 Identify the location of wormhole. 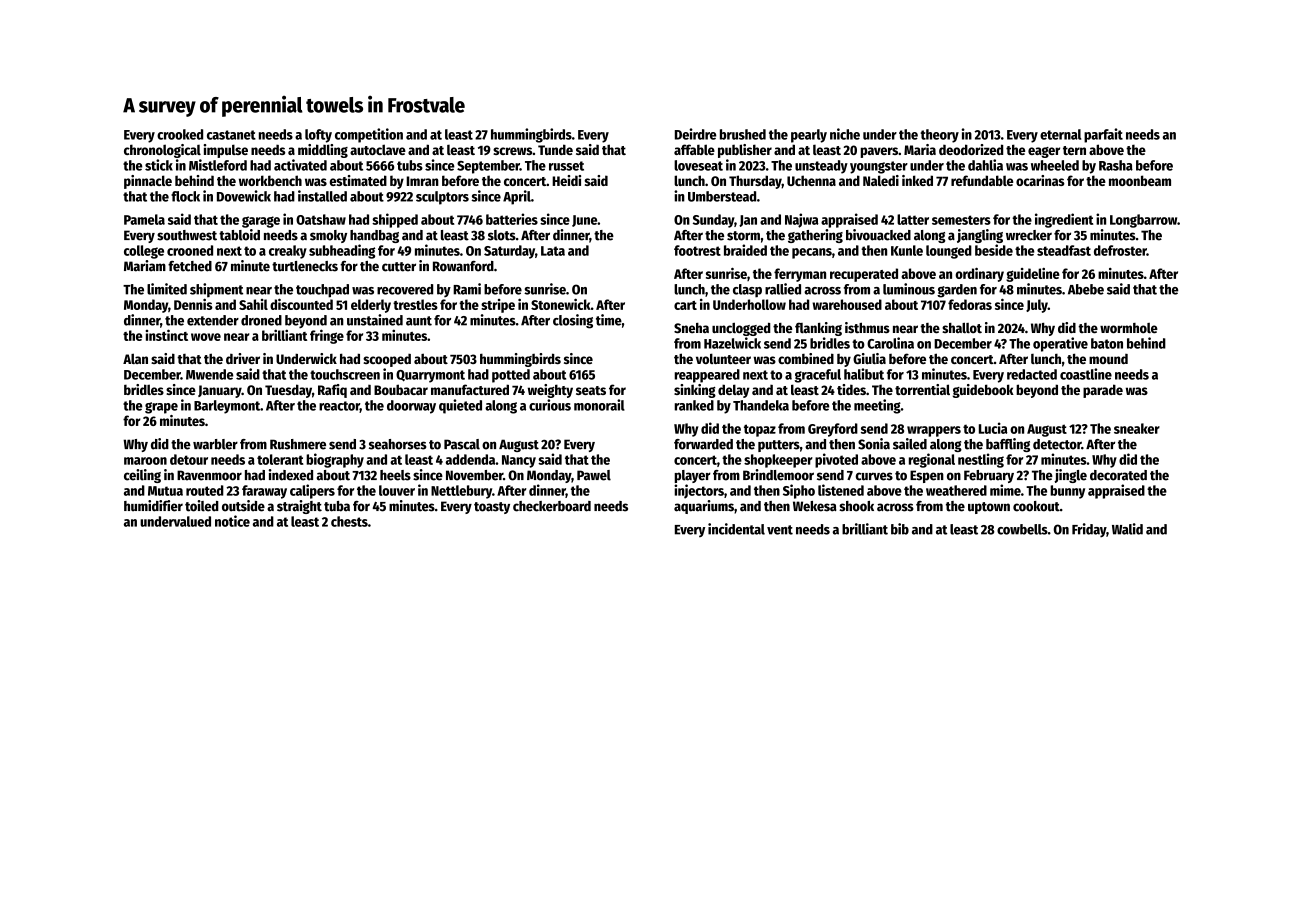
(1129, 328).
